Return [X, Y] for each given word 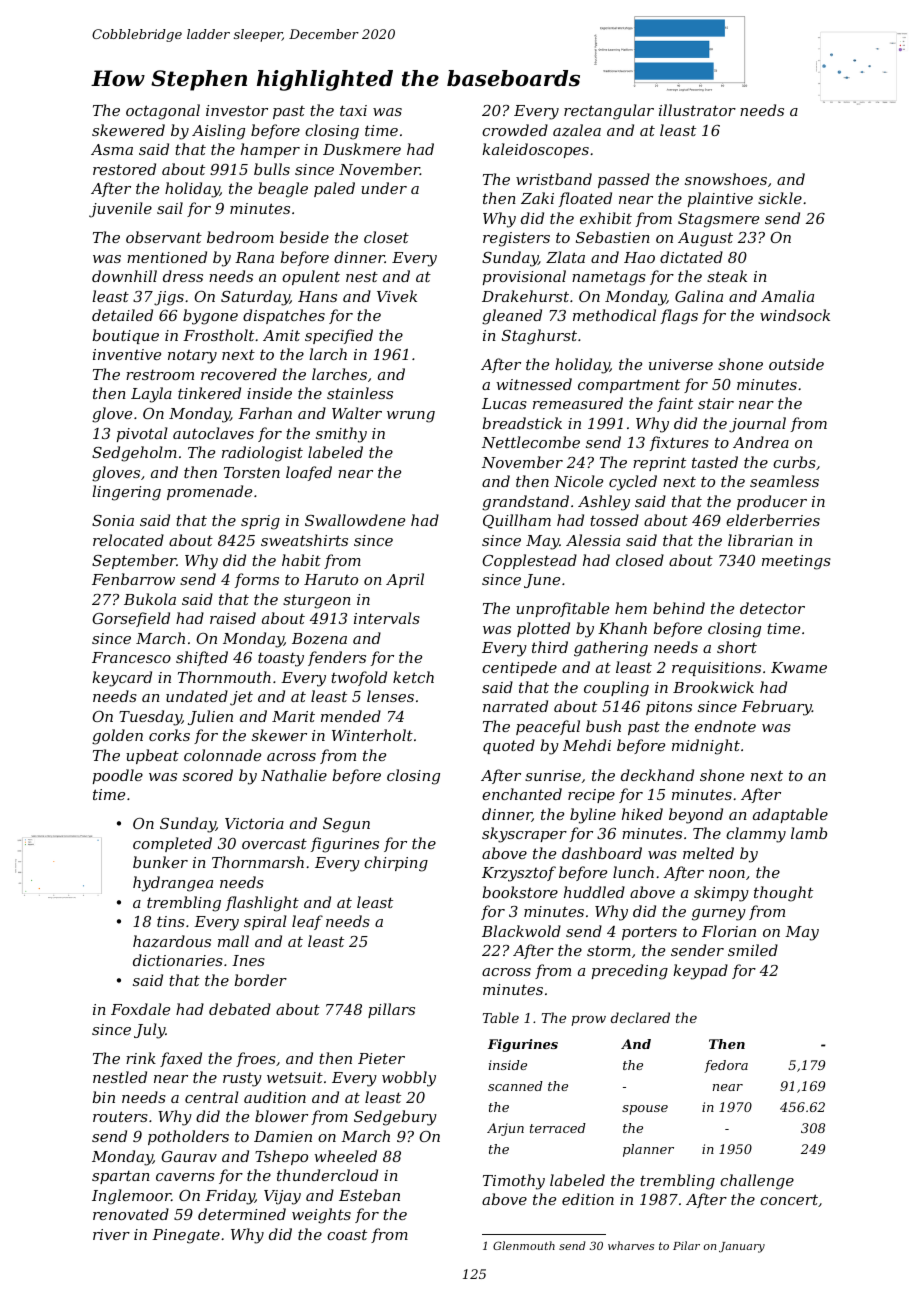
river [111, 1234]
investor [237, 110]
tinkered [209, 393]
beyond [696, 816]
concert [789, 1199]
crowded [515, 130]
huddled [594, 892]
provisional [524, 277]
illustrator [697, 110]
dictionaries [178, 960]
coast [347, 1234]
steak [727, 276]
